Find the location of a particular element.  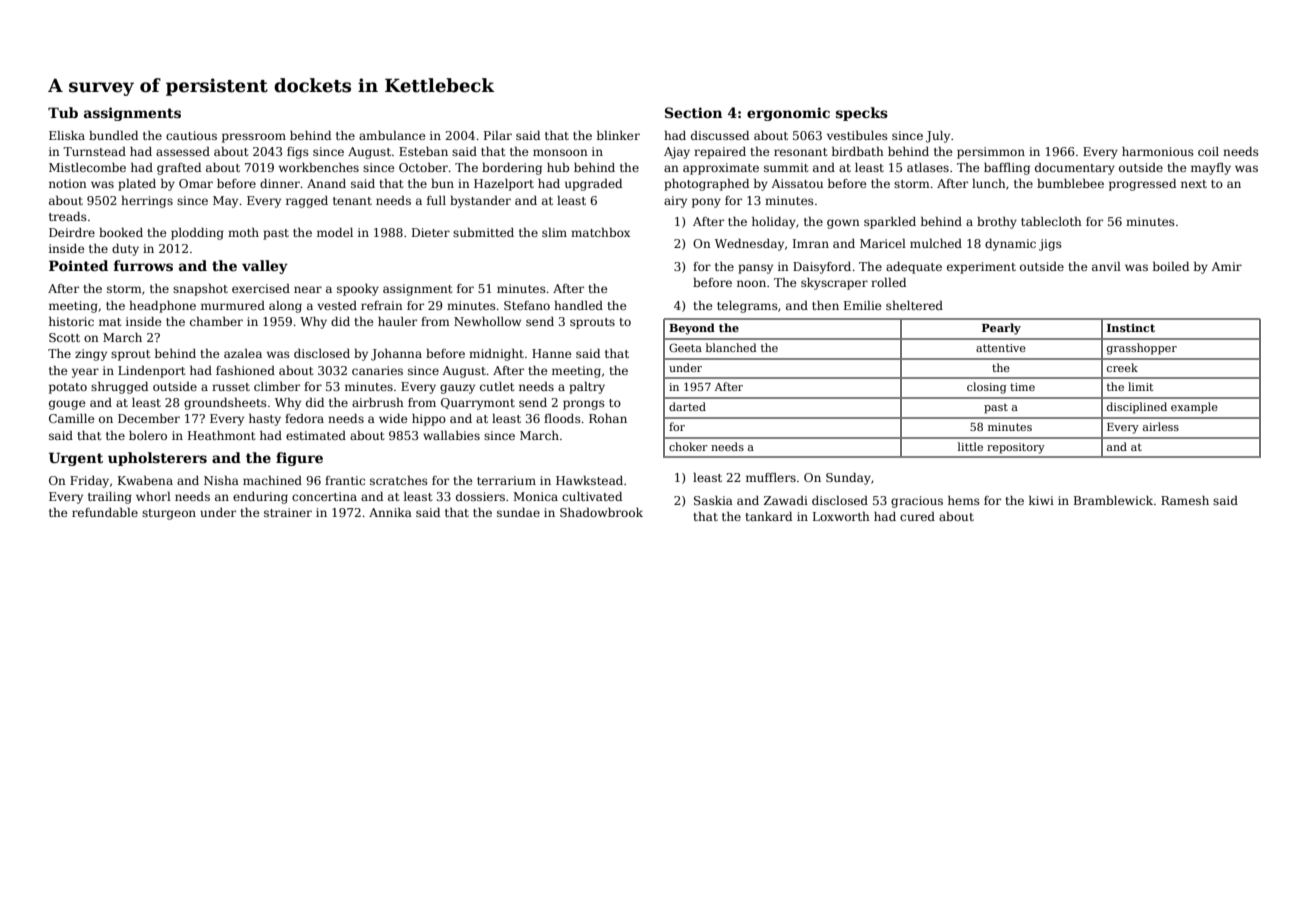

fashioned is located at coordinates (245, 370).
